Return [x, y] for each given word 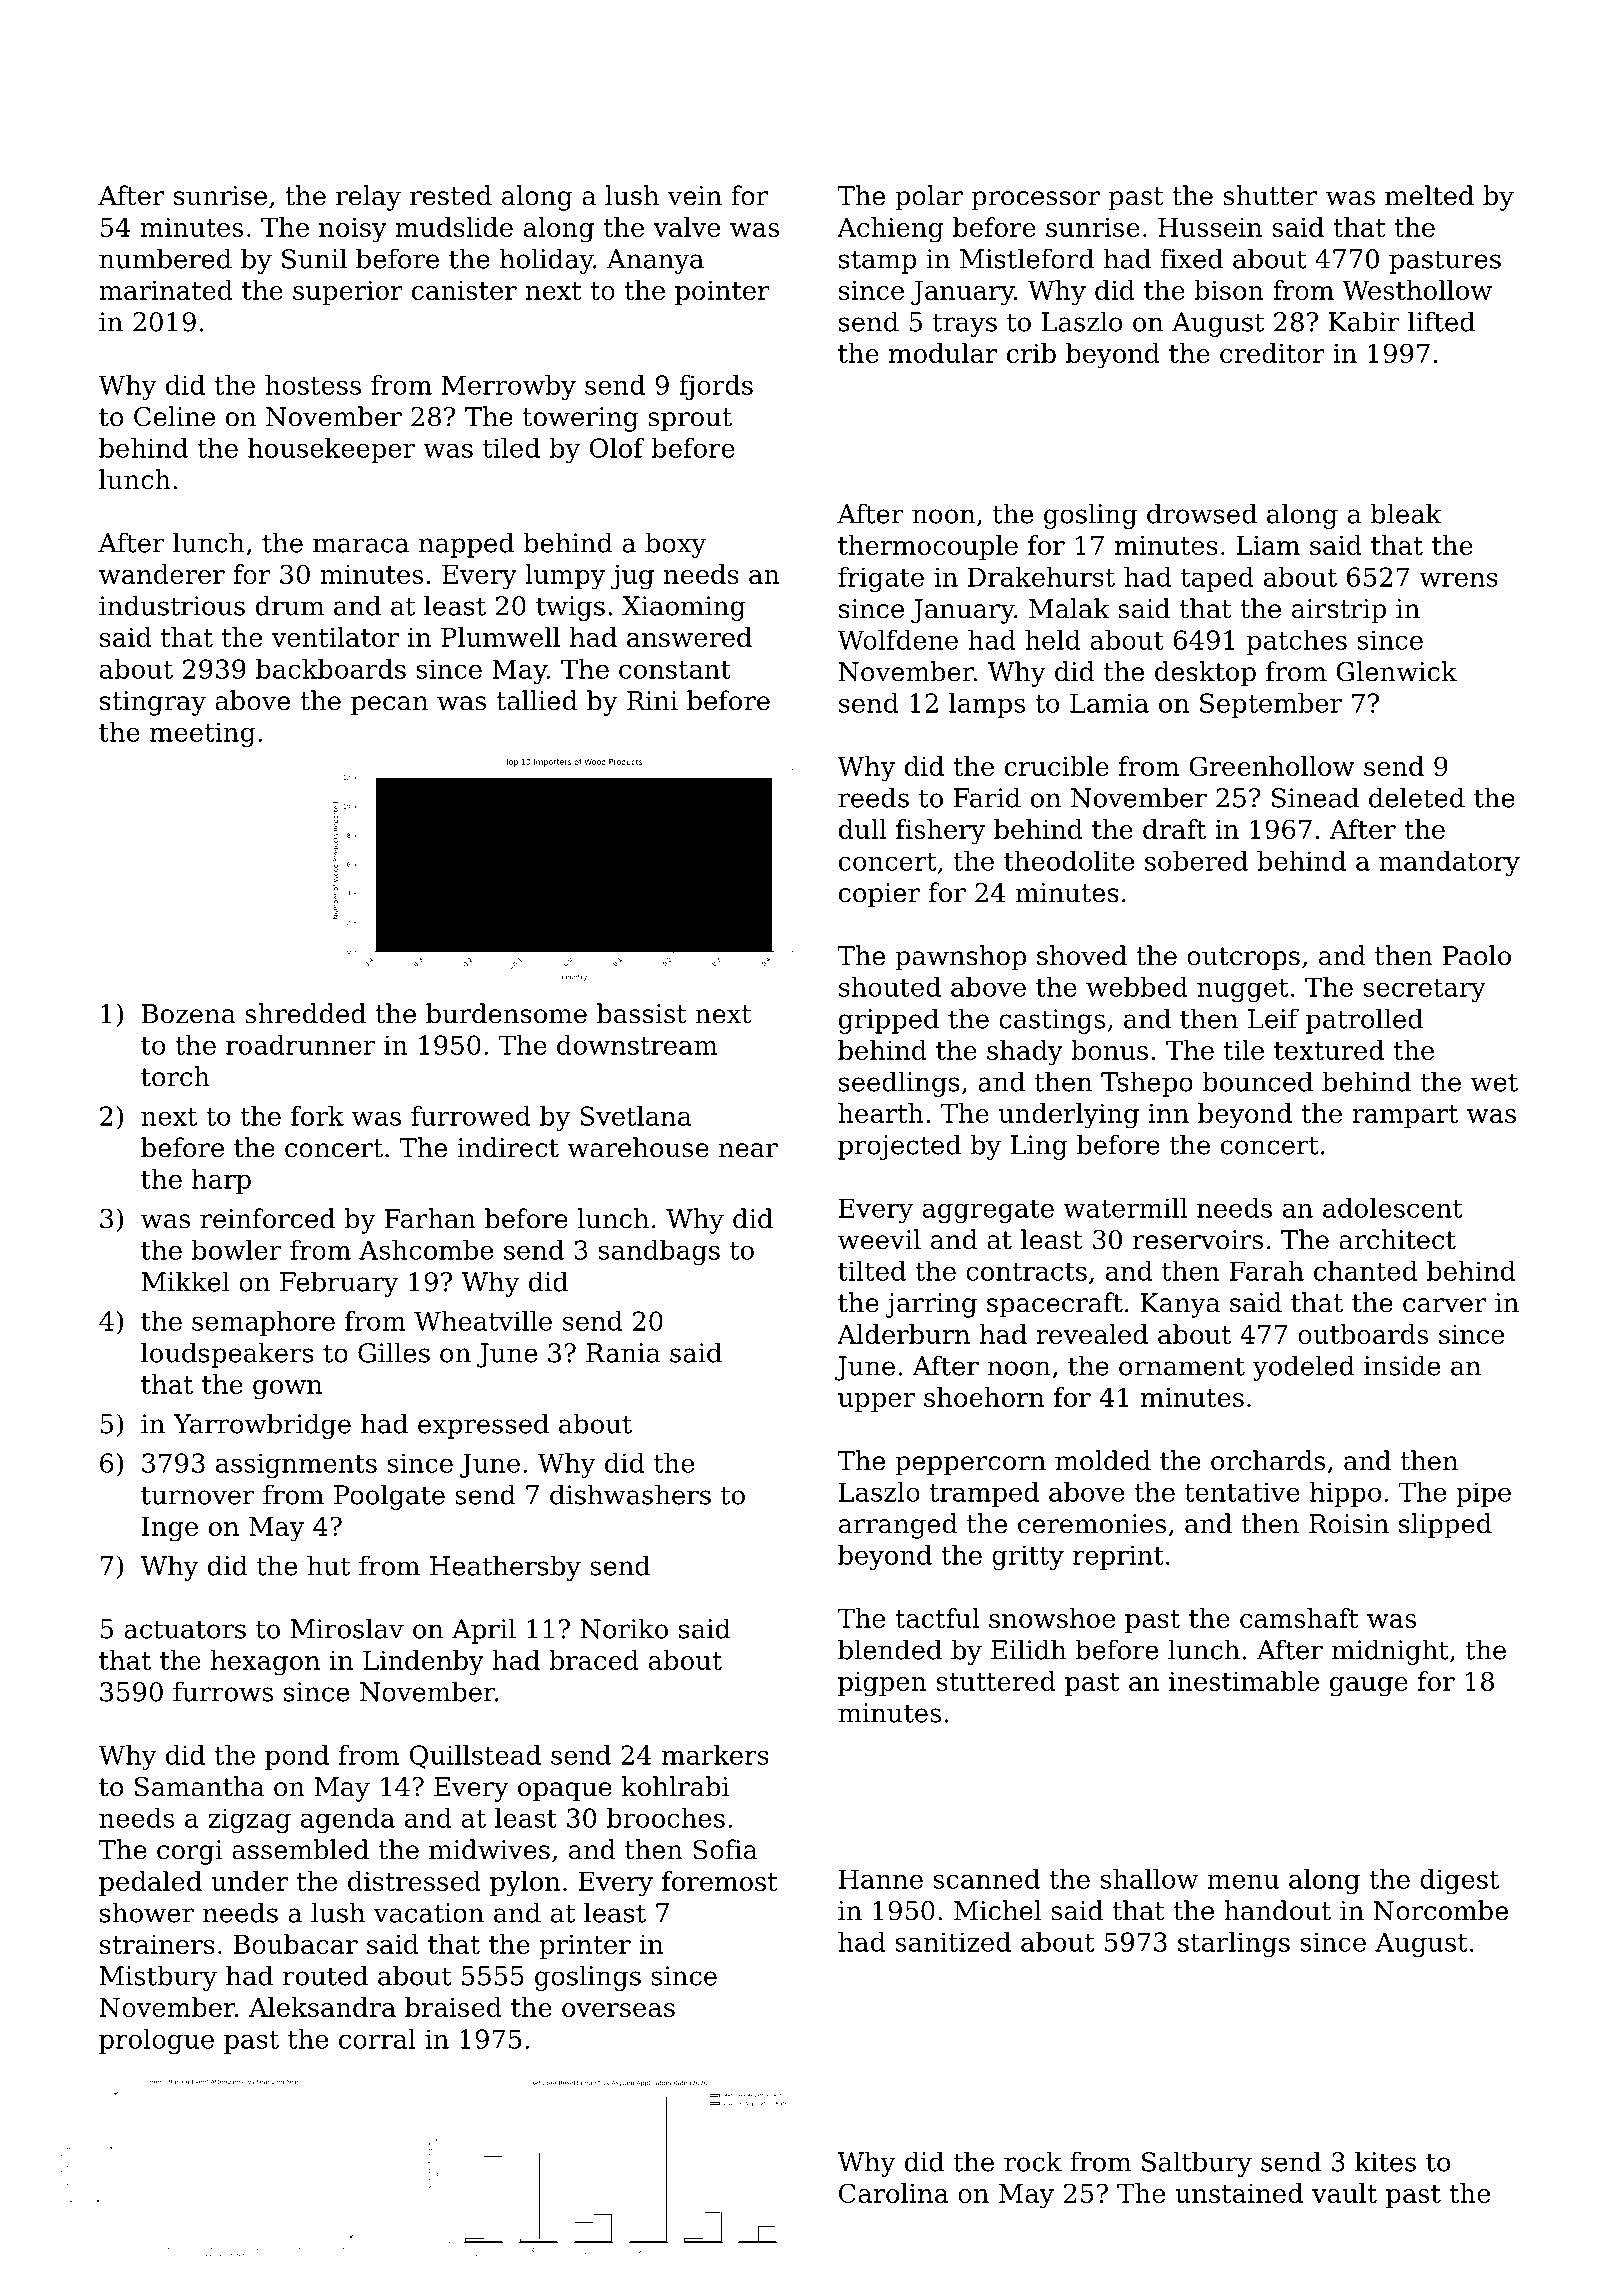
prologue [156, 2041]
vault [1344, 2193]
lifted [1441, 321]
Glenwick [1396, 671]
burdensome [506, 1013]
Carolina [894, 2193]
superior [348, 293]
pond [297, 1757]
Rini [652, 700]
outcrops [1243, 959]
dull [863, 829]
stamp [877, 262]
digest [1459, 1881]
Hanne [881, 1879]
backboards [331, 669]
